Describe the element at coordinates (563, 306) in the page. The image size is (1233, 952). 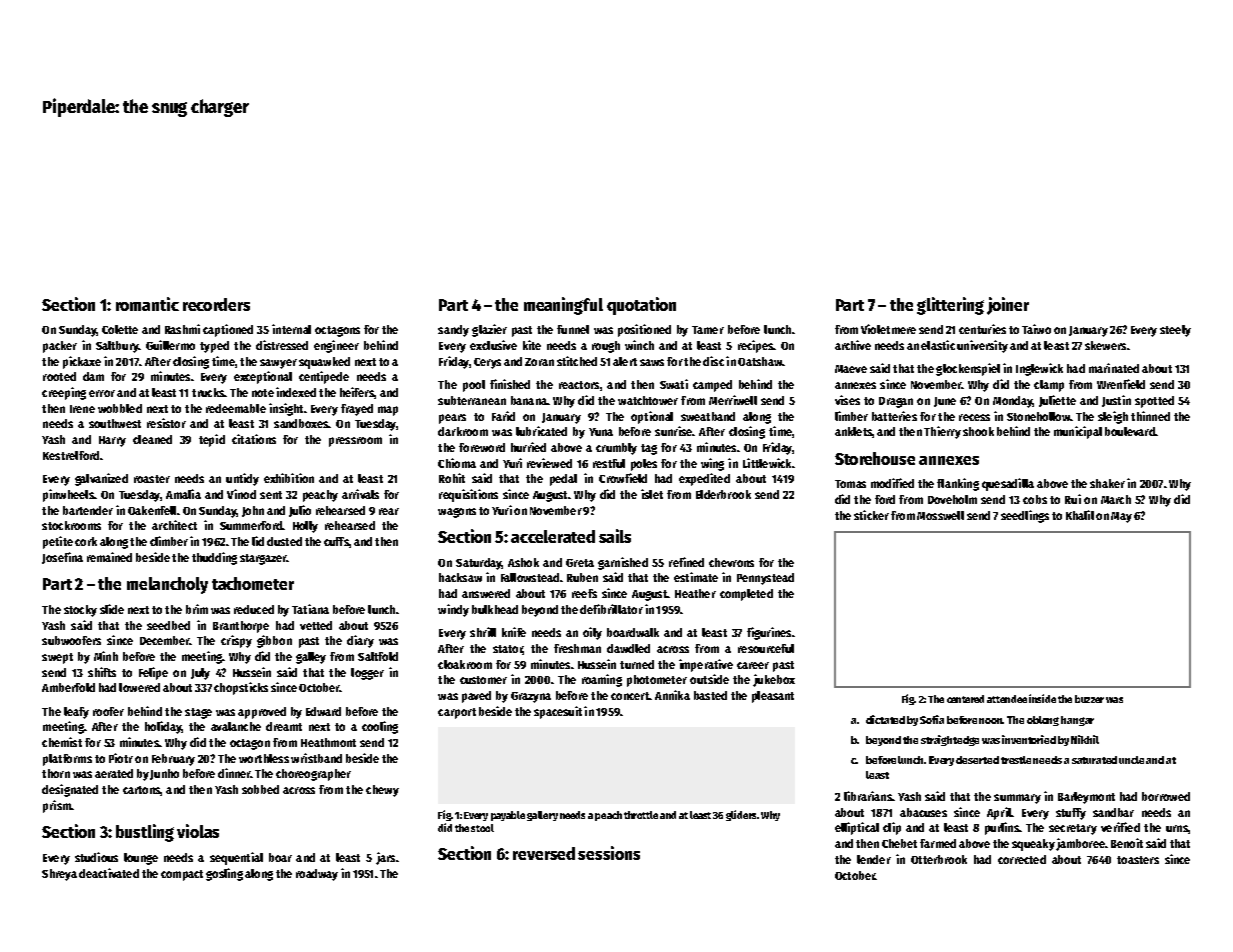
I see `meaningful` at that location.
